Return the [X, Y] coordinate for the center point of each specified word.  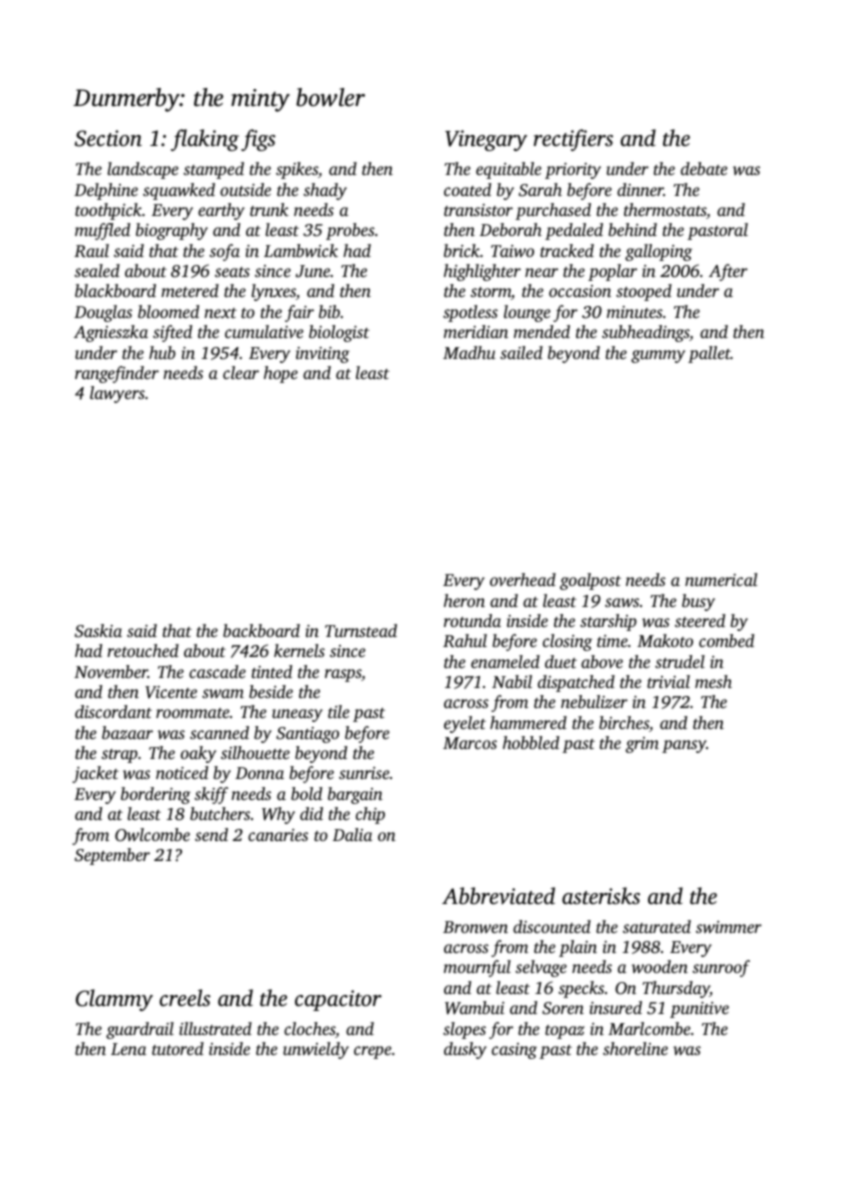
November [111, 671]
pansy [684, 746]
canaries [278, 835]
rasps [343, 675]
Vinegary [486, 140]
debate [704, 168]
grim [642, 745]
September [112, 856]
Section [108, 138]
